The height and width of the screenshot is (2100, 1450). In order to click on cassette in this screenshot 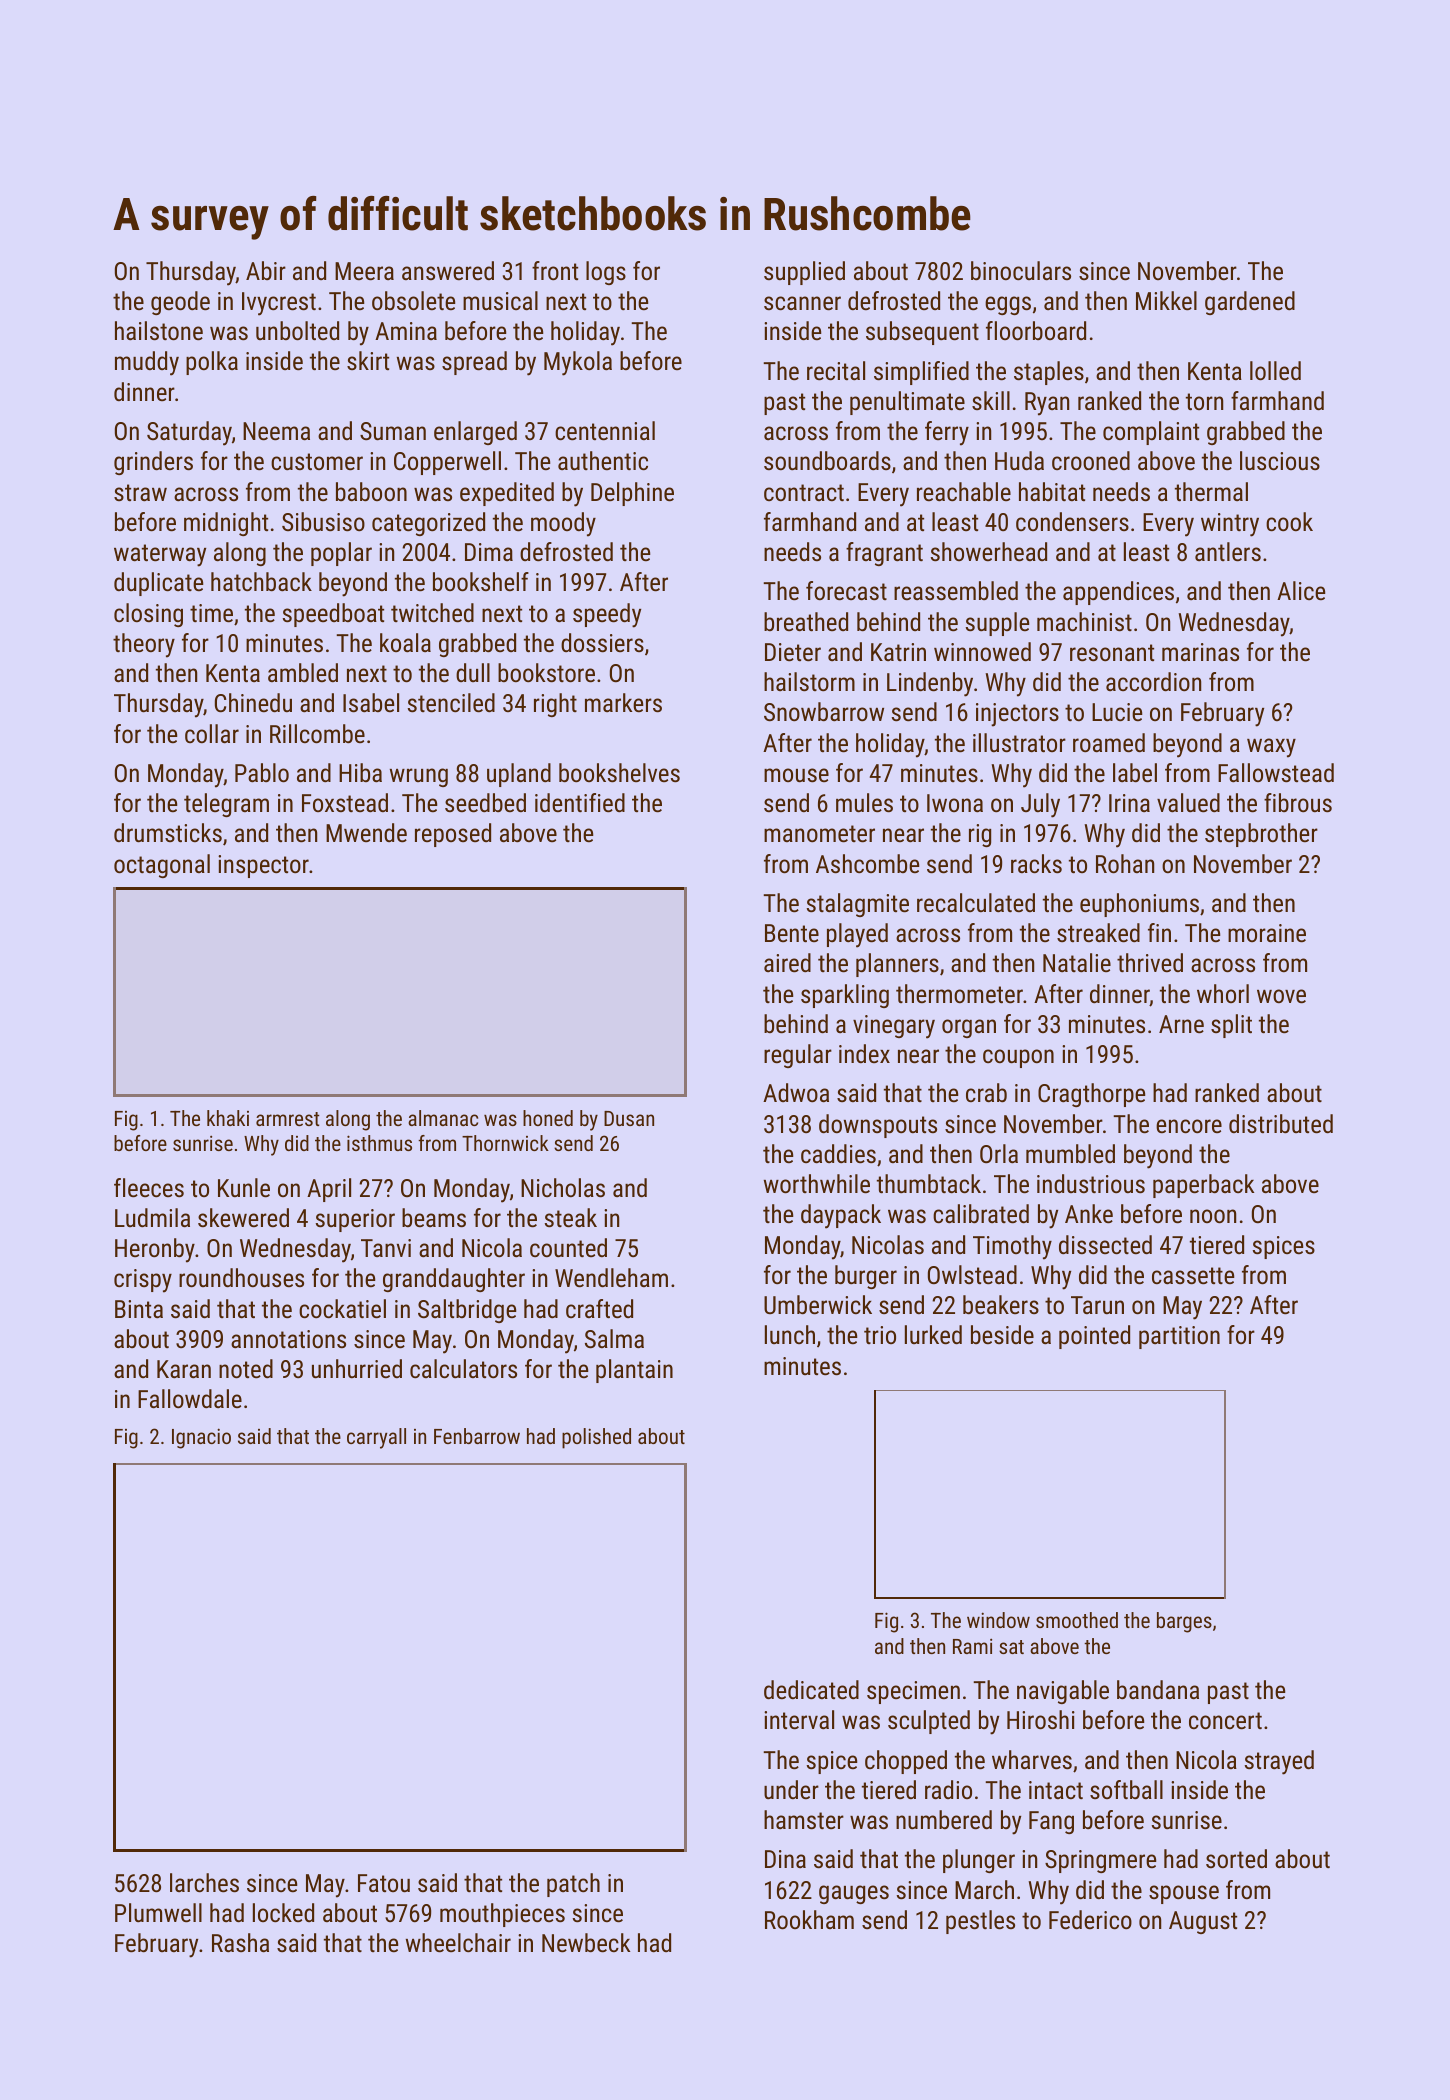, I will do `click(1193, 1275)`.
